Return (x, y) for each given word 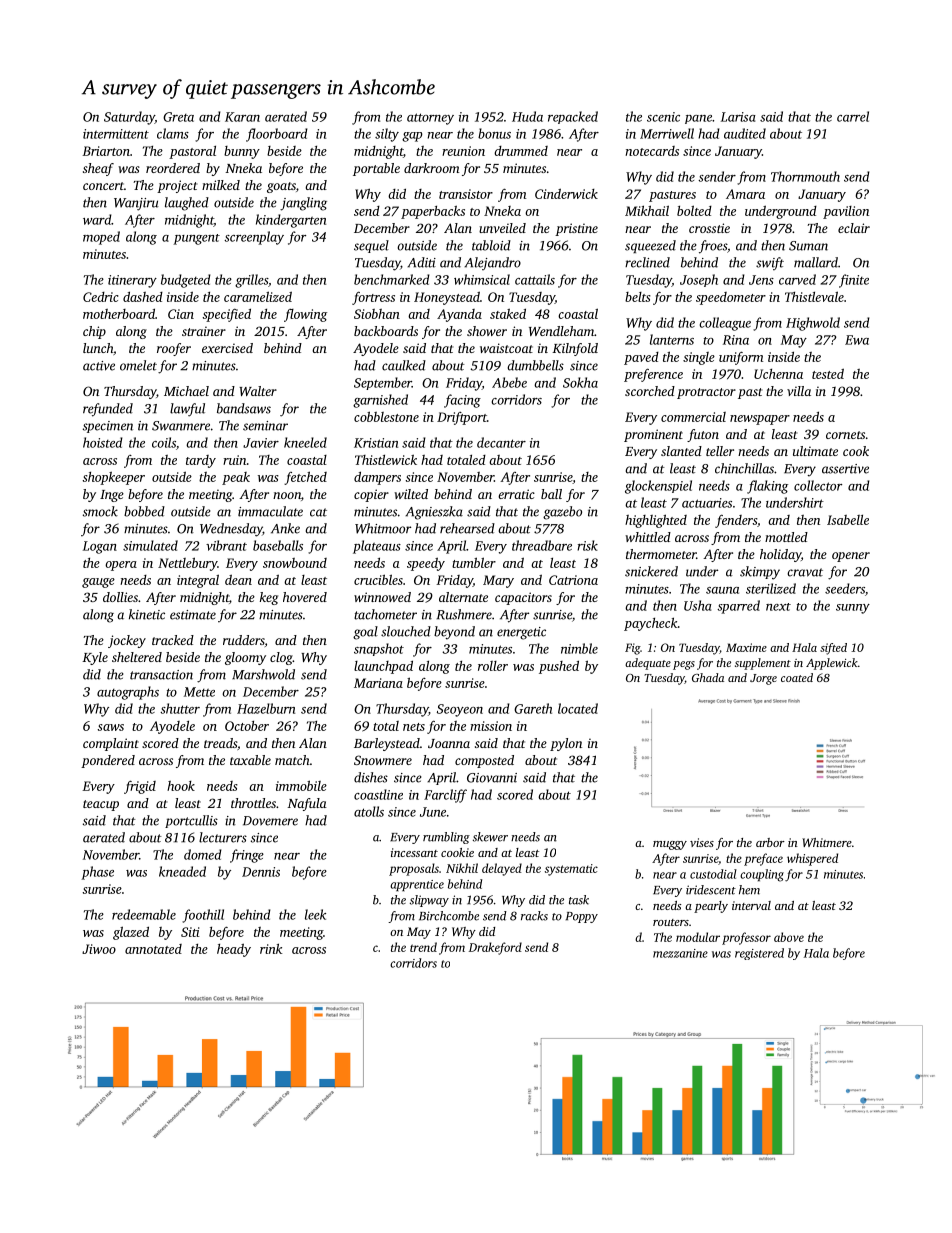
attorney (430, 119)
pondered (108, 761)
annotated (153, 949)
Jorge (763, 679)
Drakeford (495, 948)
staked (508, 313)
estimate (193, 615)
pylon (566, 744)
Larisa (738, 117)
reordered (173, 168)
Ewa (857, 340)
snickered (651, 571)
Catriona (573, 580)
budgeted (186, 281)
